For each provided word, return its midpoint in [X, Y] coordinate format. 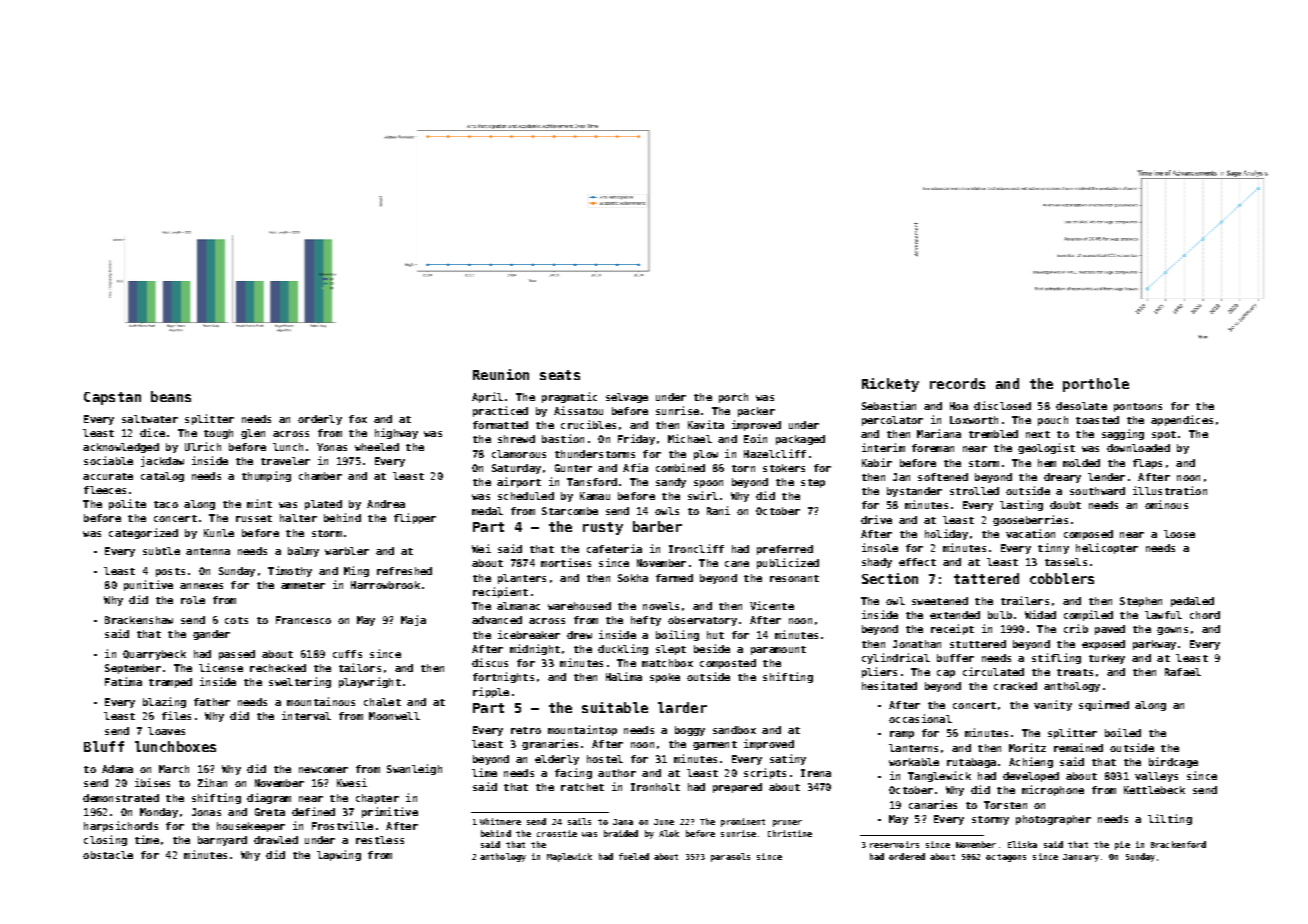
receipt [952, 629]
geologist [1046, 448]
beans [171, 396]
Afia [635, 467]
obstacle [108, 855]
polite [127, 504]
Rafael [1183, 672]
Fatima [123, 681]
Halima [624, 676]
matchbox [667, 663]
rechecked [278, 668]
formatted [500, 425]
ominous [1166, 504]
